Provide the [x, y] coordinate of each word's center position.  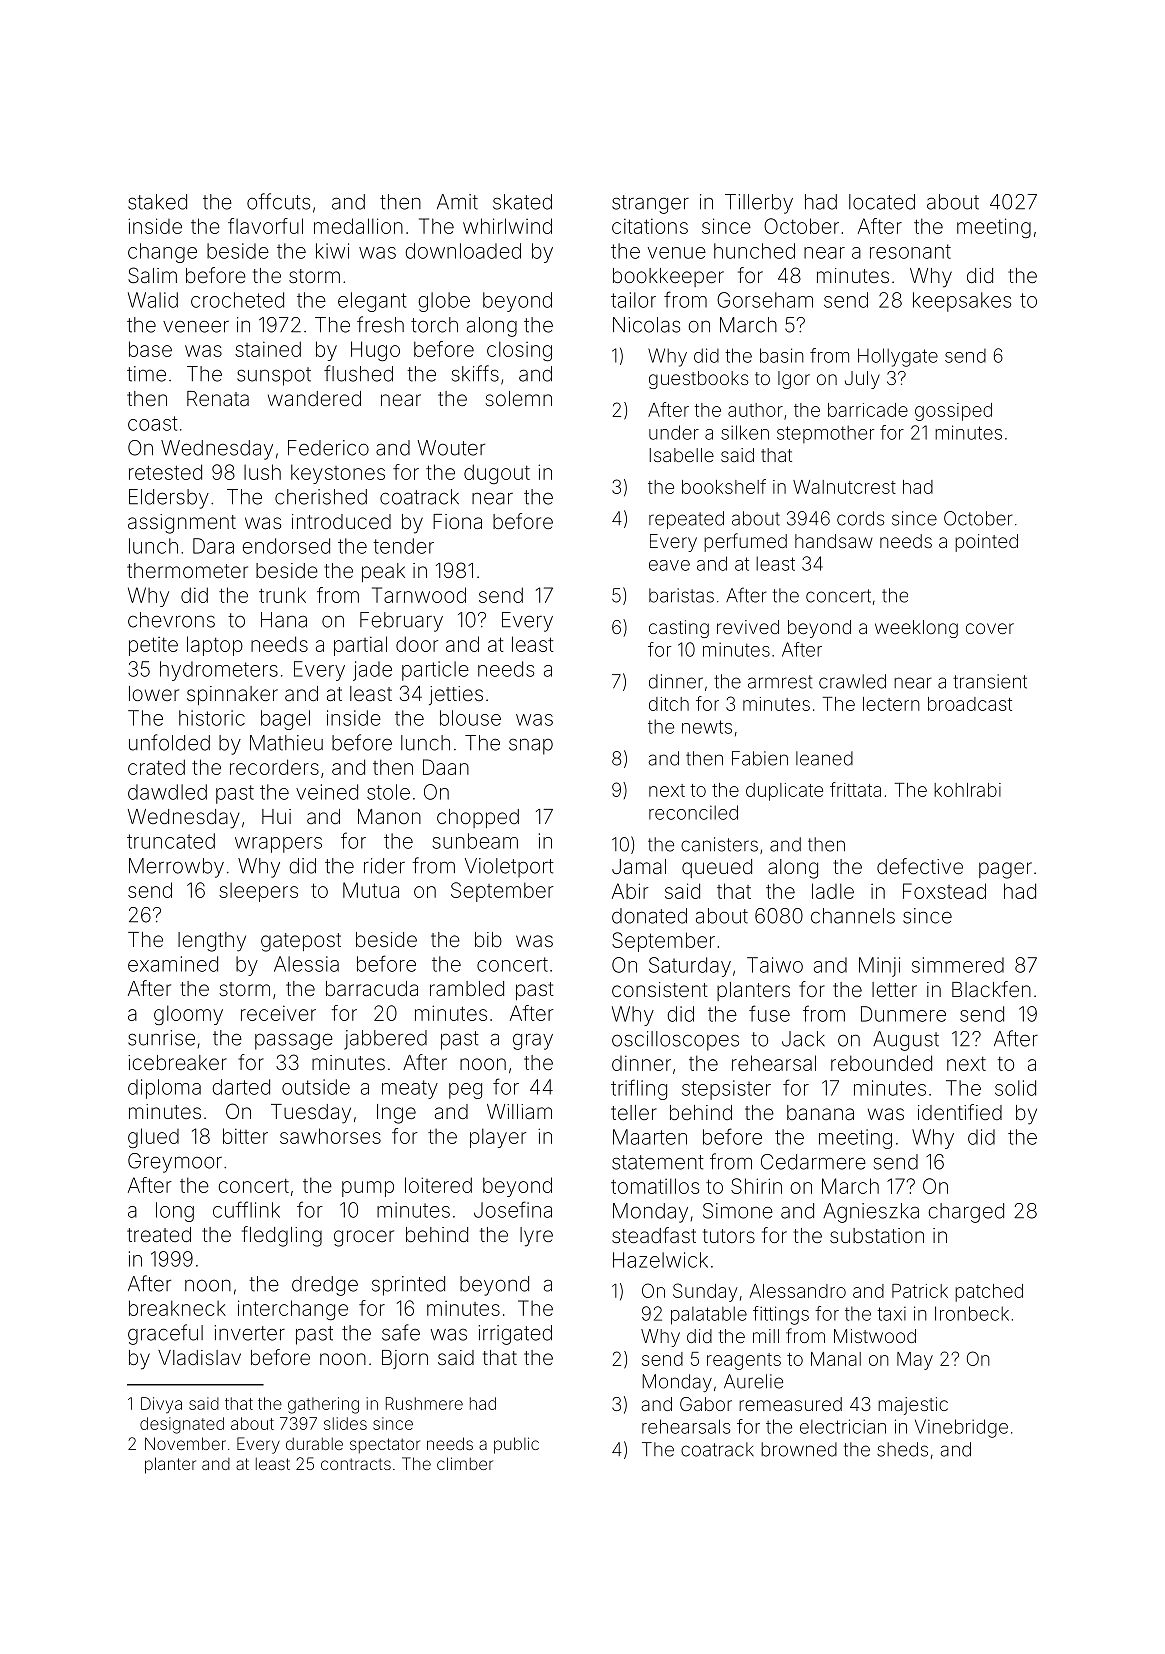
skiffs [475, 373]
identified [960, 1112]
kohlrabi [967, 790]
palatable [709, 1315]
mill [766, 1336]
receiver [278, 1013]
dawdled [167, 792]
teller [634, 1112]
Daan [446, 767]
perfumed [745, 542]
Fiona [457, 521]
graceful [165, 1334]
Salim [152, 275]
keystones [338, 474]
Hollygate [898, 357]
